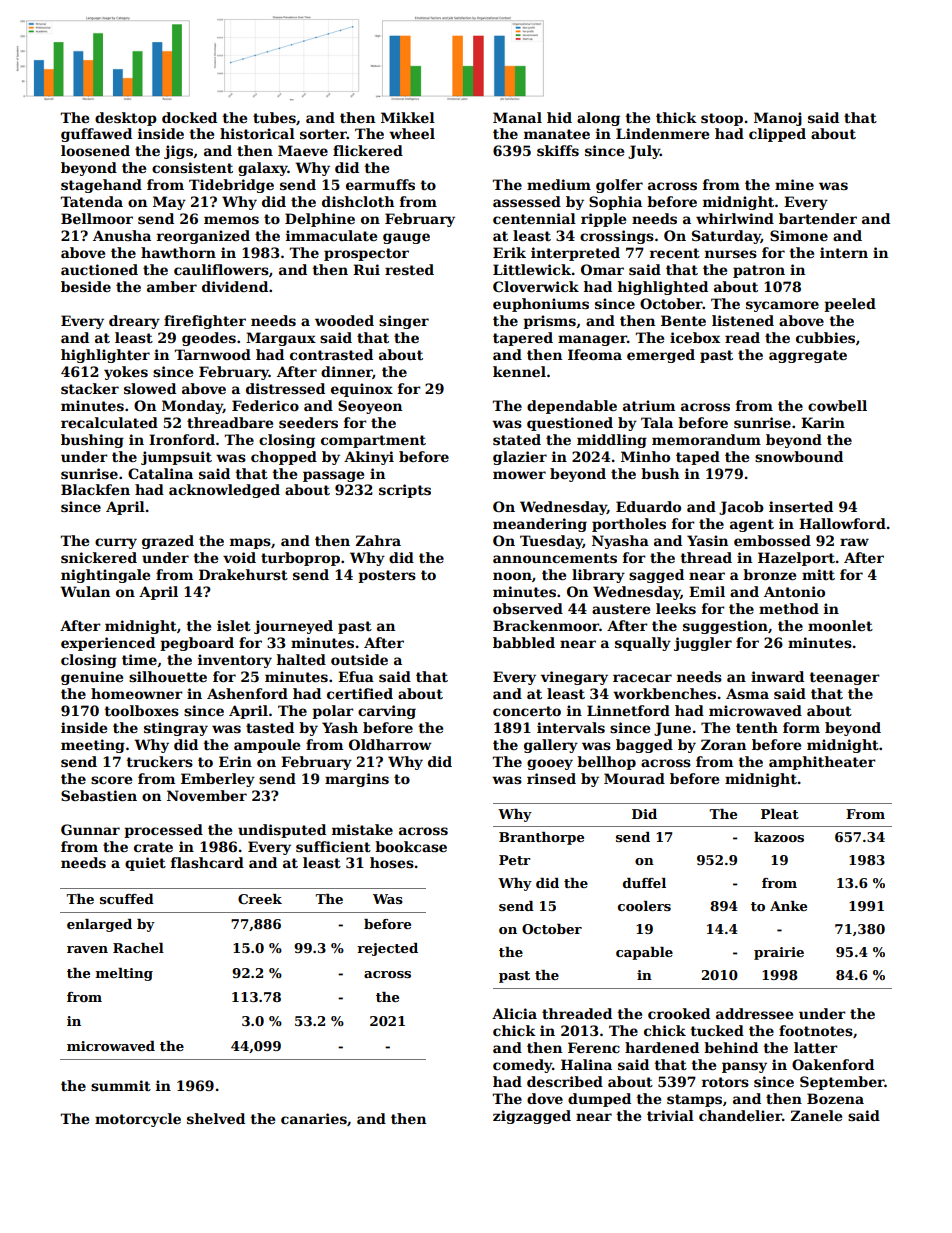 The height and width of the document is (1233, 952). Describe the element at coordinates (598, 576) in the document. I see `library` at that location.
